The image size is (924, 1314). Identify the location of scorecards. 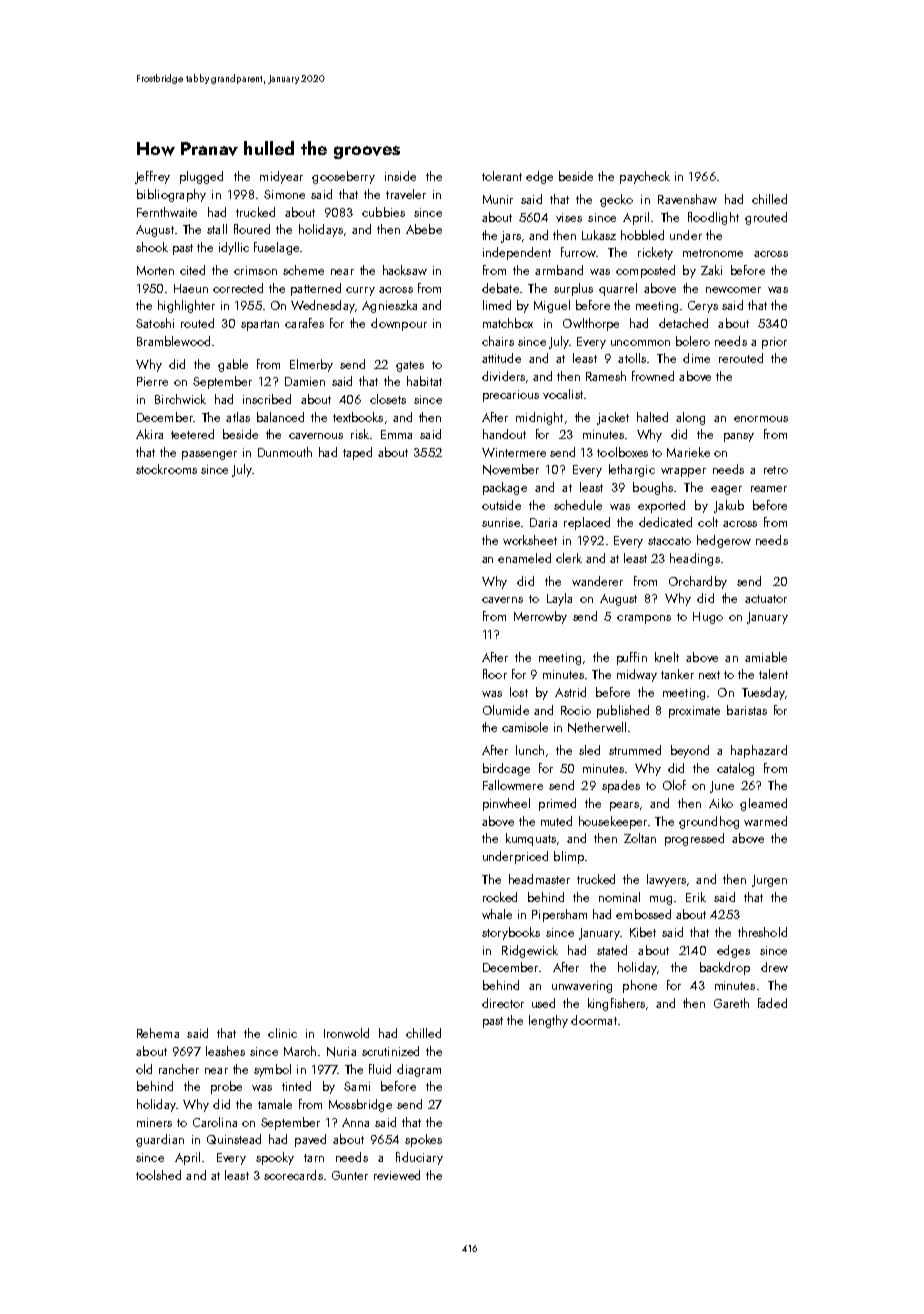
(293, 1175).
